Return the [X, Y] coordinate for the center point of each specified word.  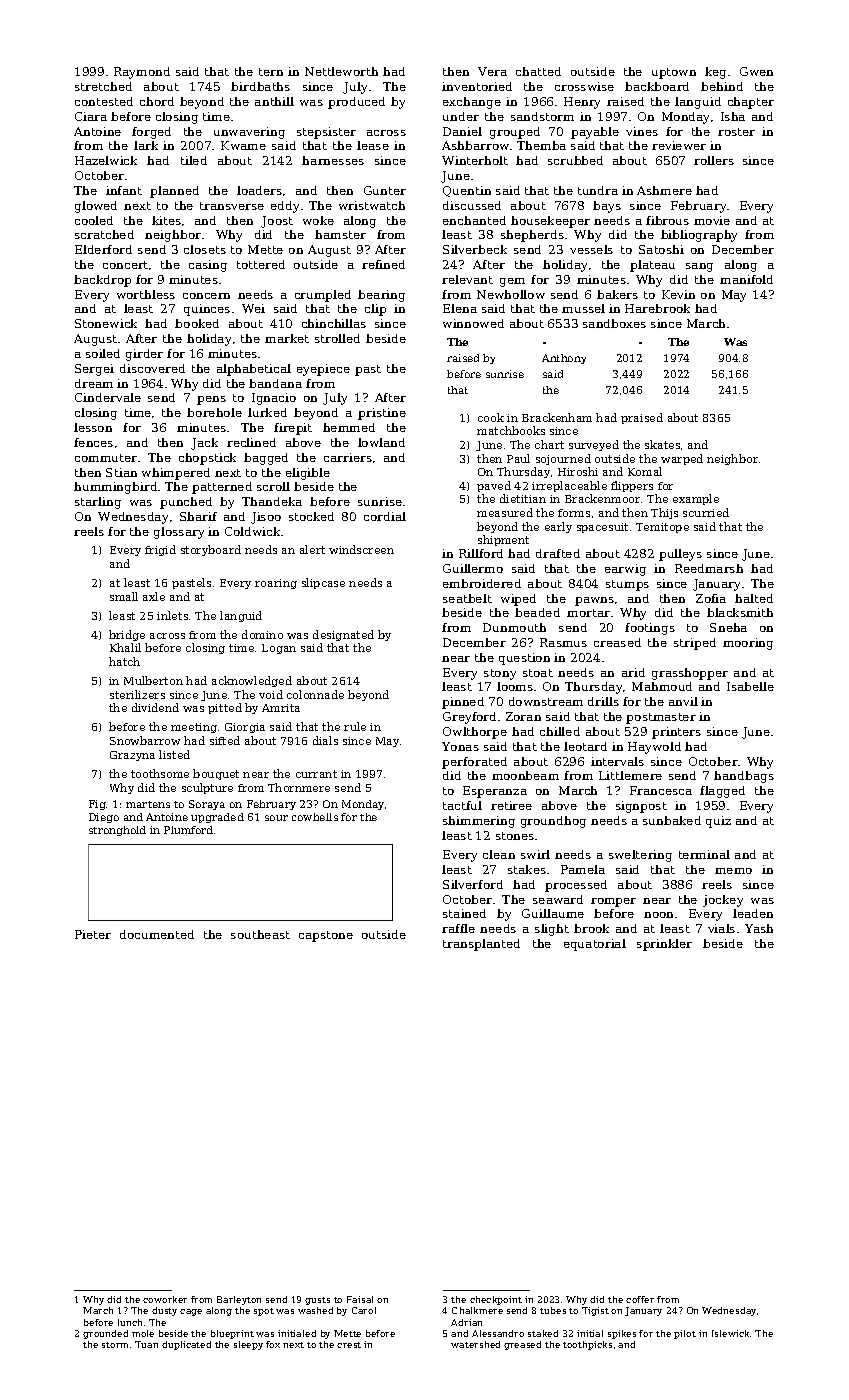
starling [98, 503]
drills [603, 701]
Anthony [564, 359]
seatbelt [467, 598]
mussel [583, 308]
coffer [640, 1299]
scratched [104, 234]
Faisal [360, 1299]
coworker [165, 1299]
